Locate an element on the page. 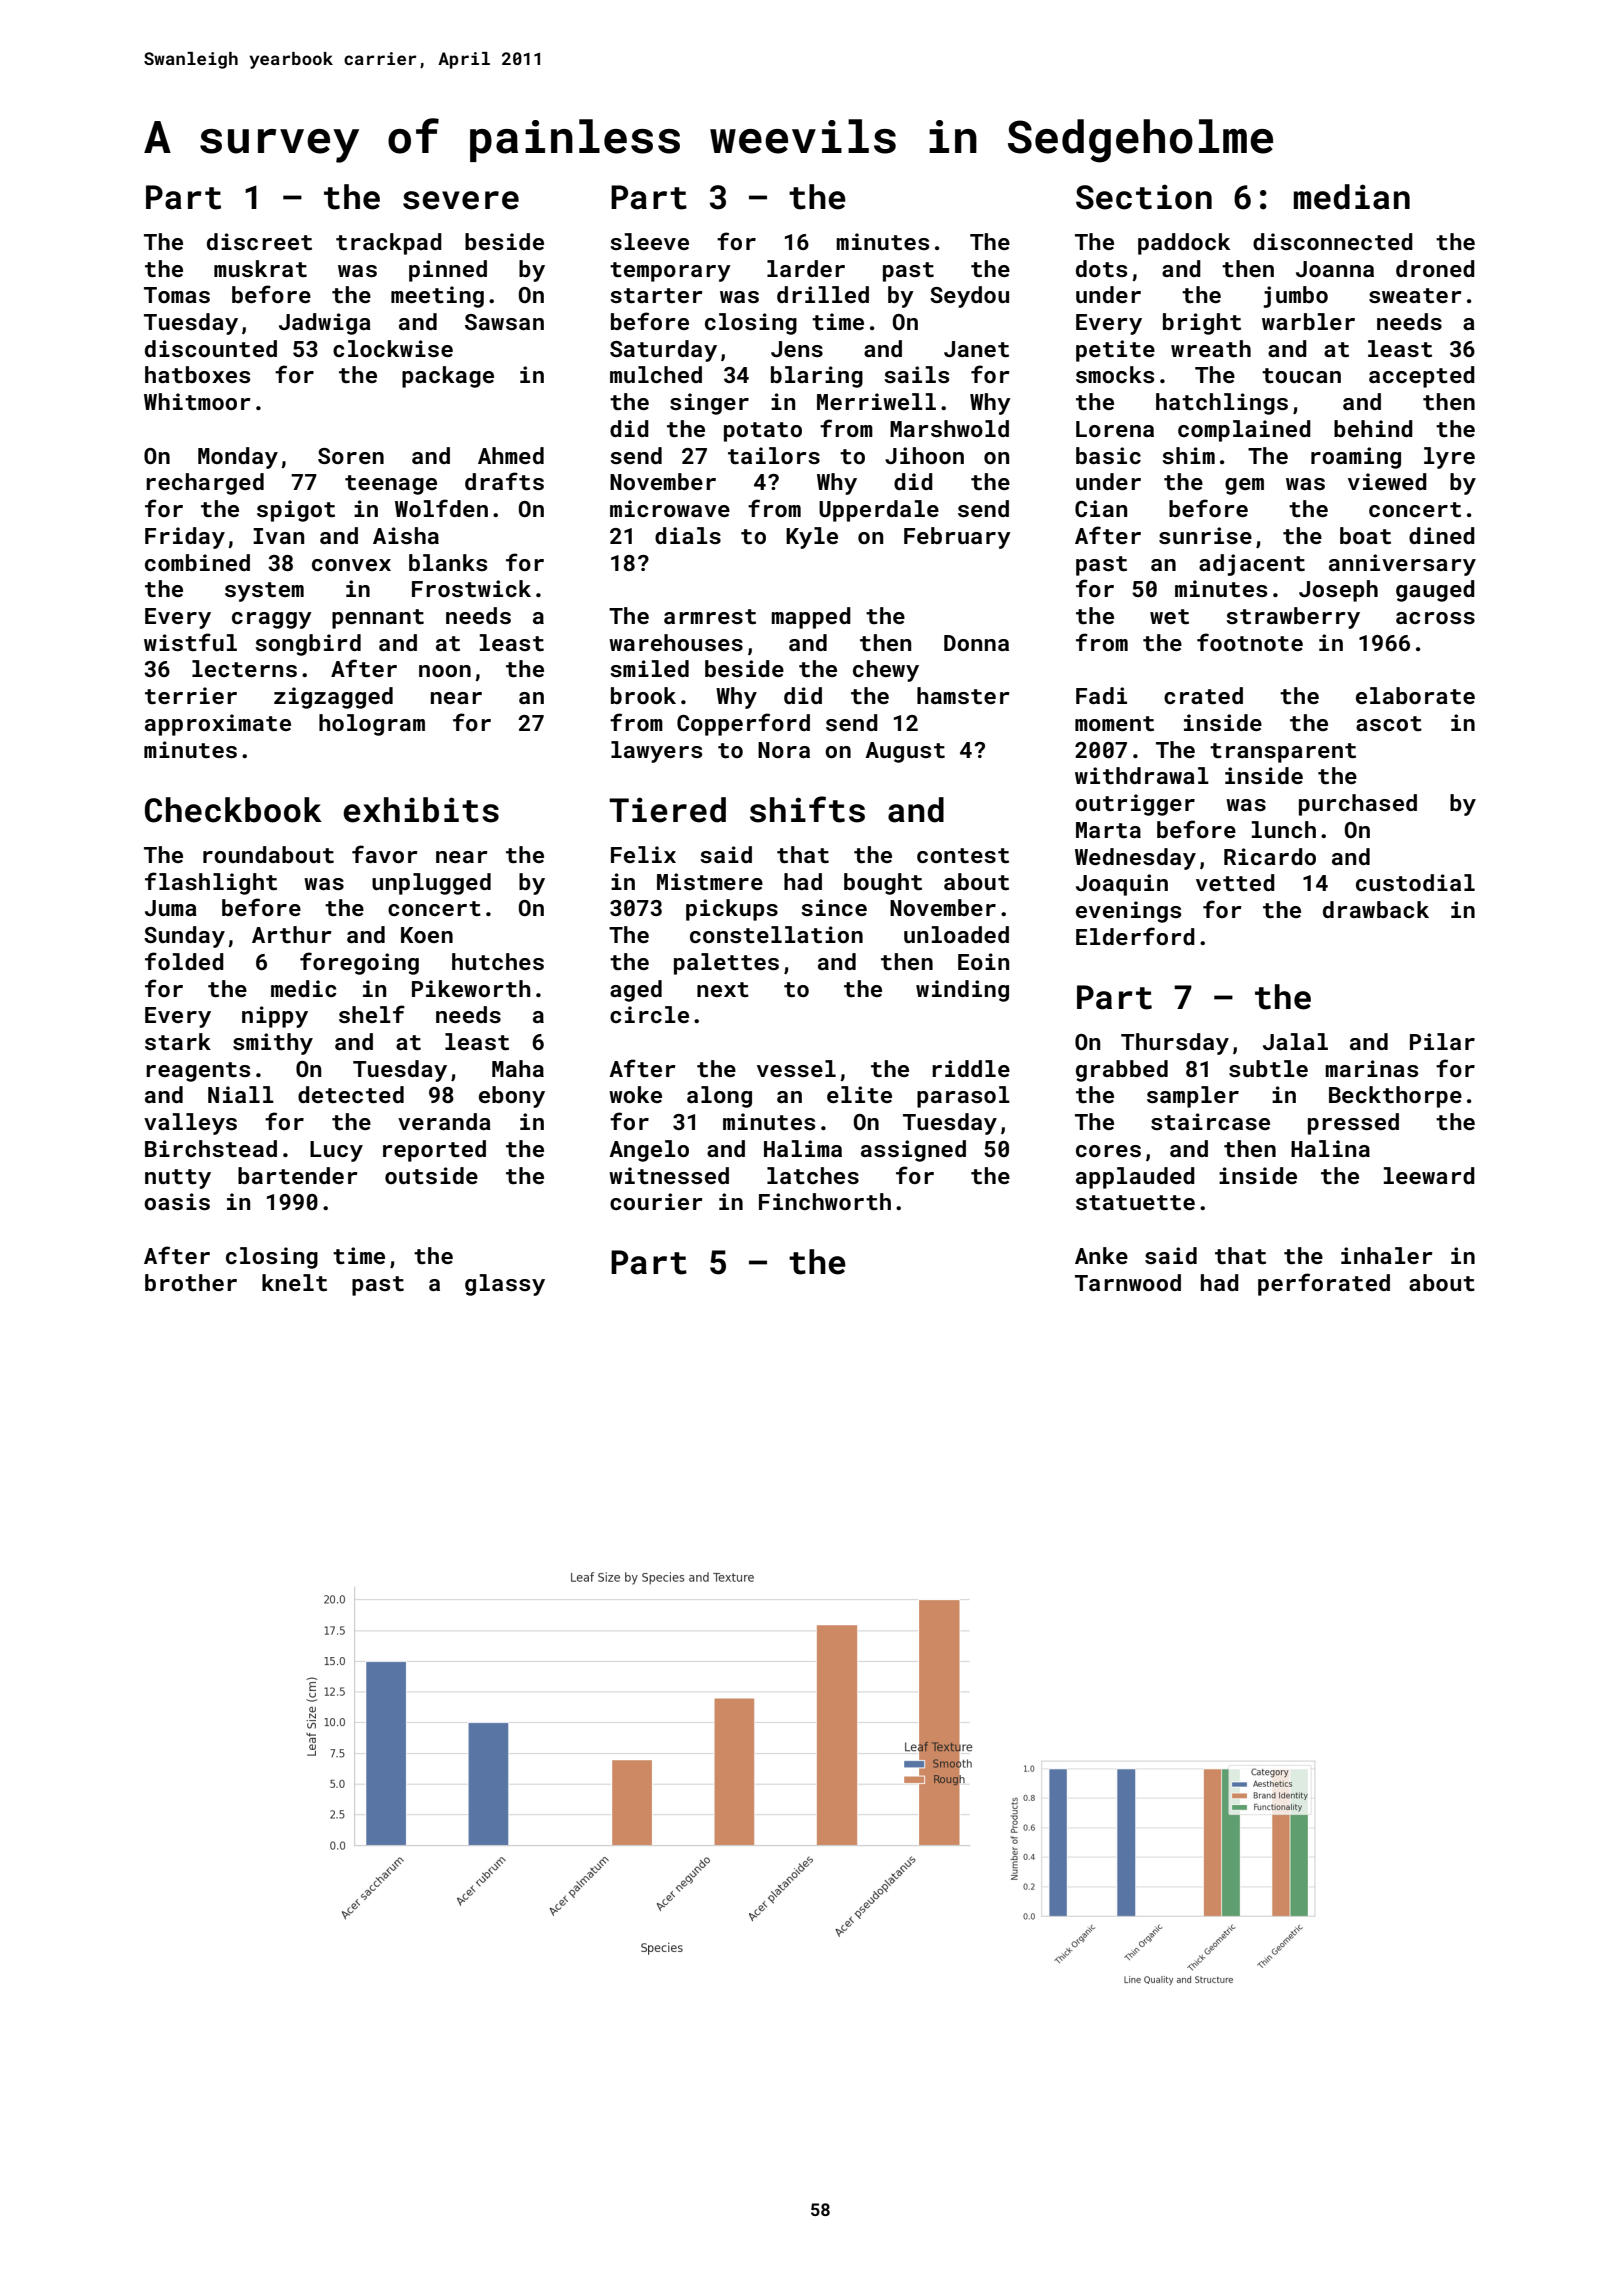 The width and height of the page is (1620, 2292). assigned is located at coordinates (913, 1151).
